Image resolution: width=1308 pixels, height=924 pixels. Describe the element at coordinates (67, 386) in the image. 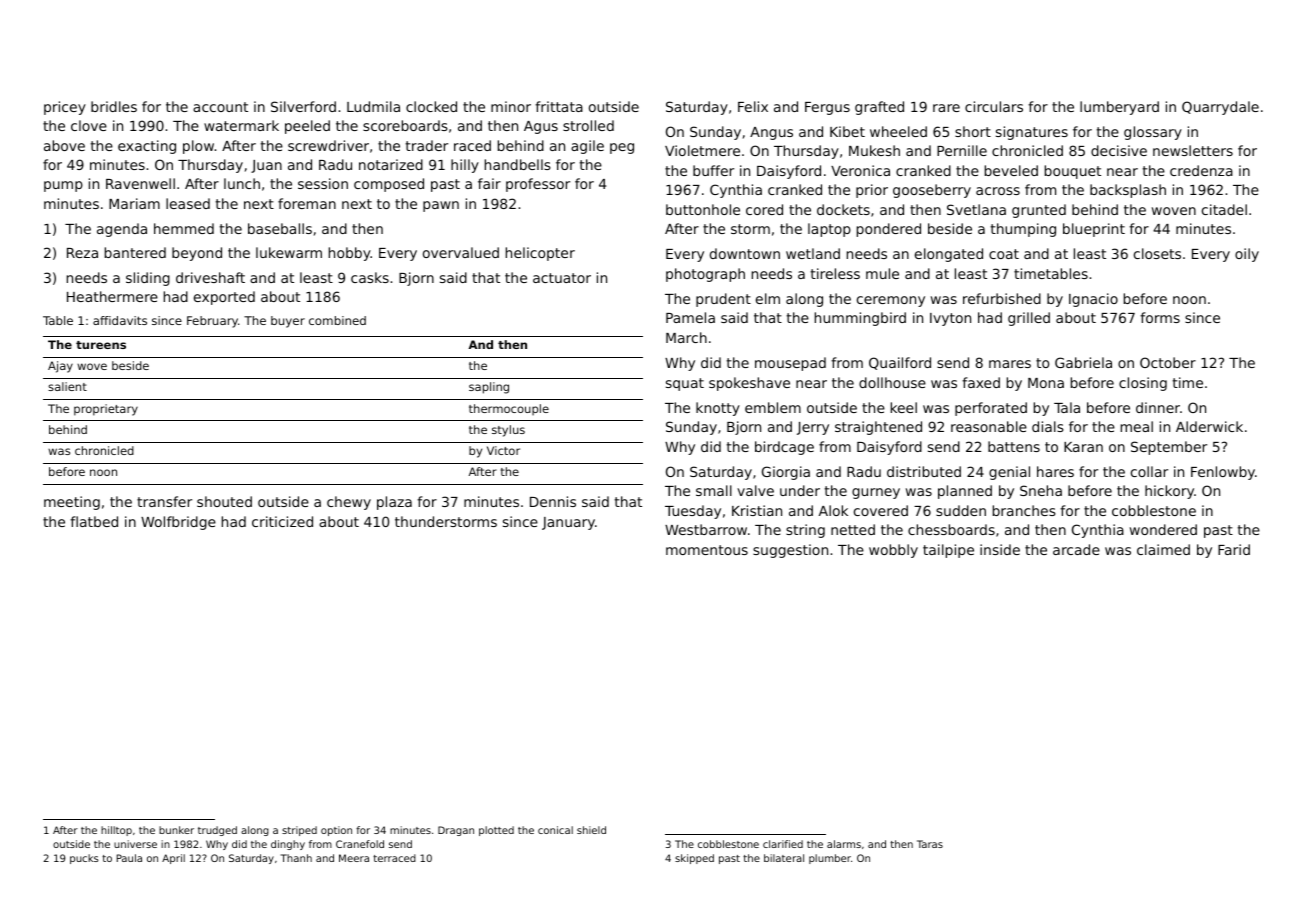

I see `salient` at that location.
